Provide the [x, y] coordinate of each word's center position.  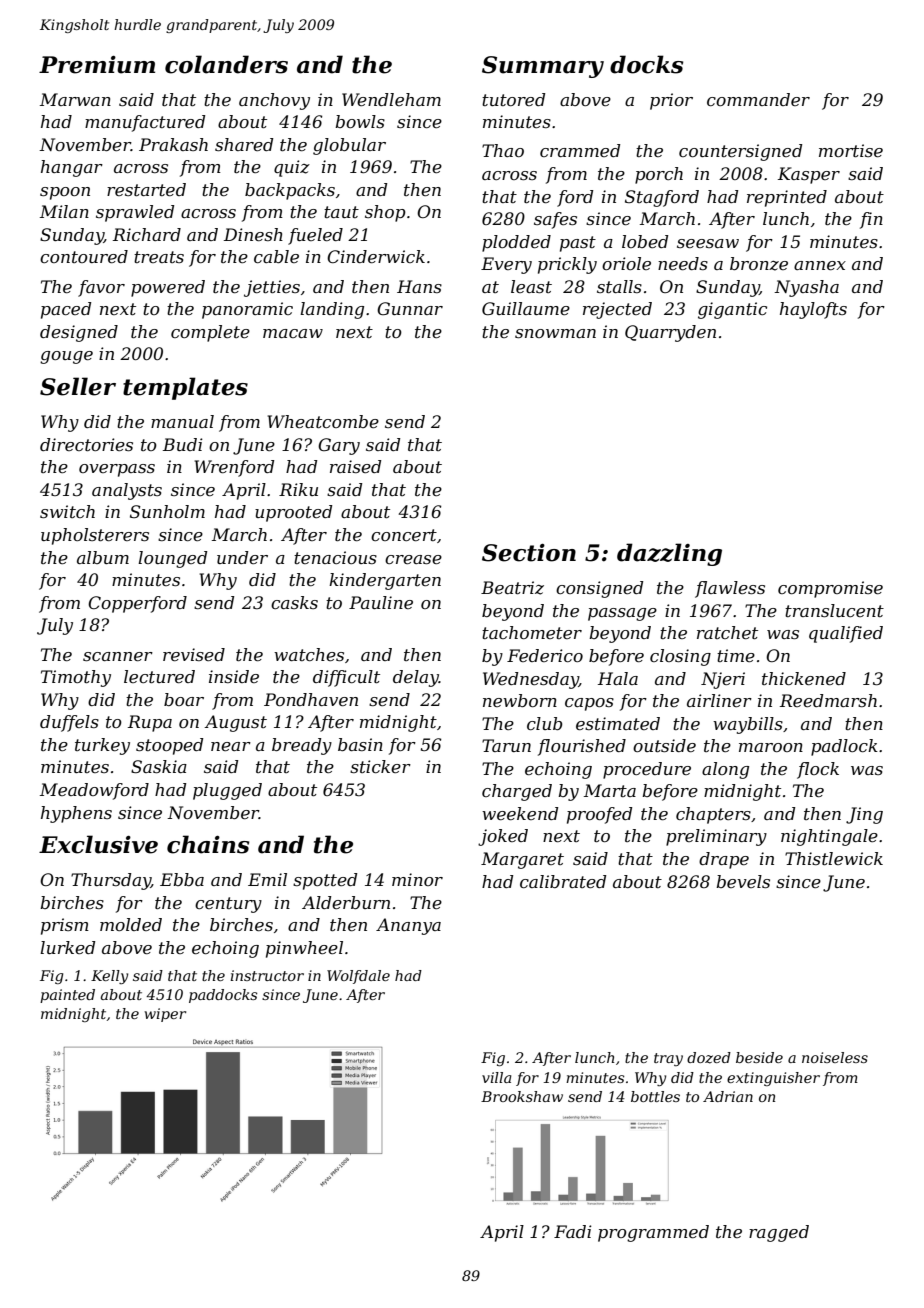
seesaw [708, 243]
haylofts [813, 310]
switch [67, 511]
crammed [580, 150]
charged [517, 792]
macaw [293, 333]
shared [244, 144]
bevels [743, 881]
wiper [165, 1015]
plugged [227, 791]
